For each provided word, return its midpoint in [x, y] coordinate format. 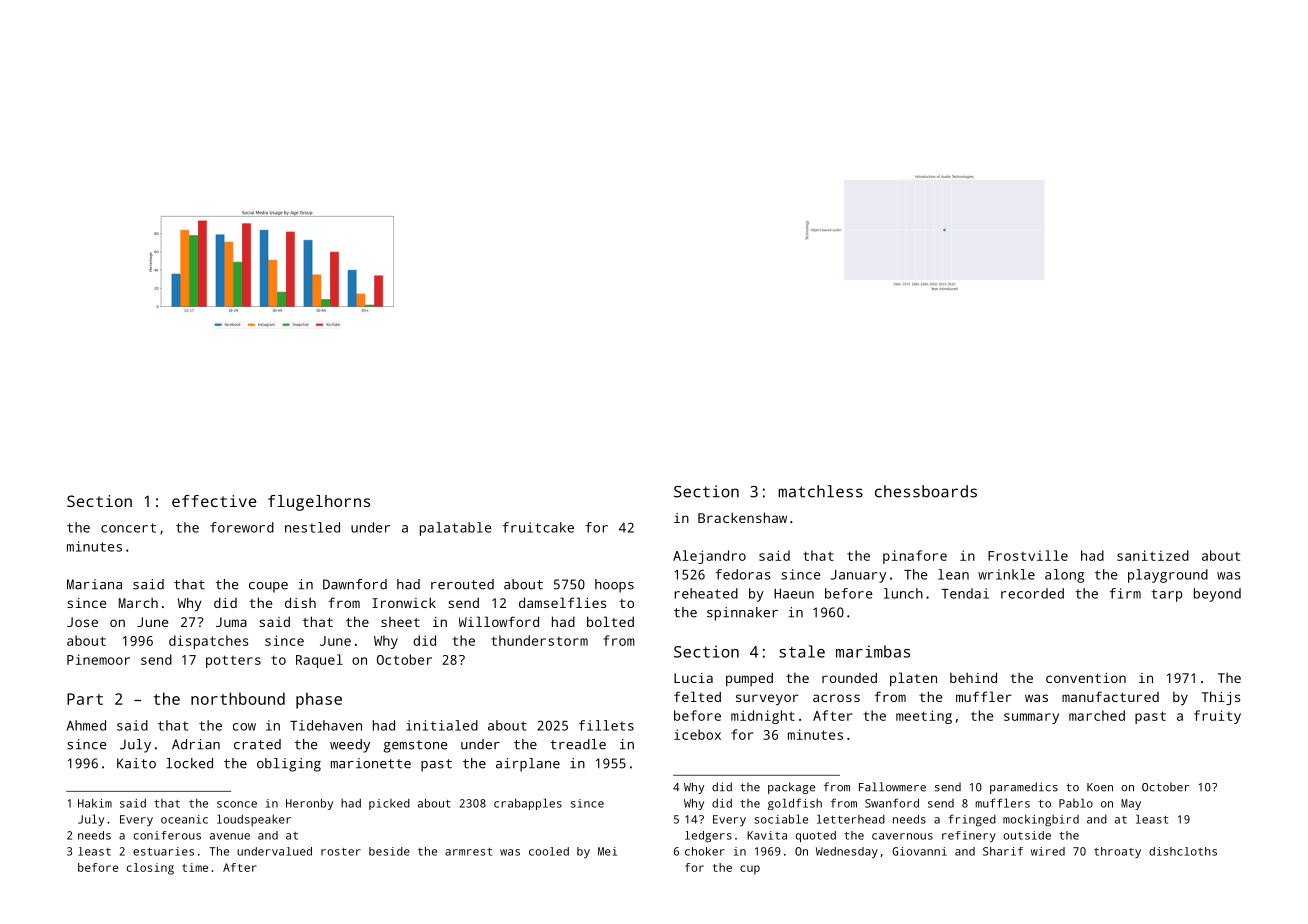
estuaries [163, 851]
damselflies [562, 602]
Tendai [965, 593]
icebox [697, 734]
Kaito [136, 763]
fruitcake [538, 527]
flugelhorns [319, 503]
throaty [1117, 852]
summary [1031, 718]
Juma [231, 622]
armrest [468, 852]
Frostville [1028, 555]
